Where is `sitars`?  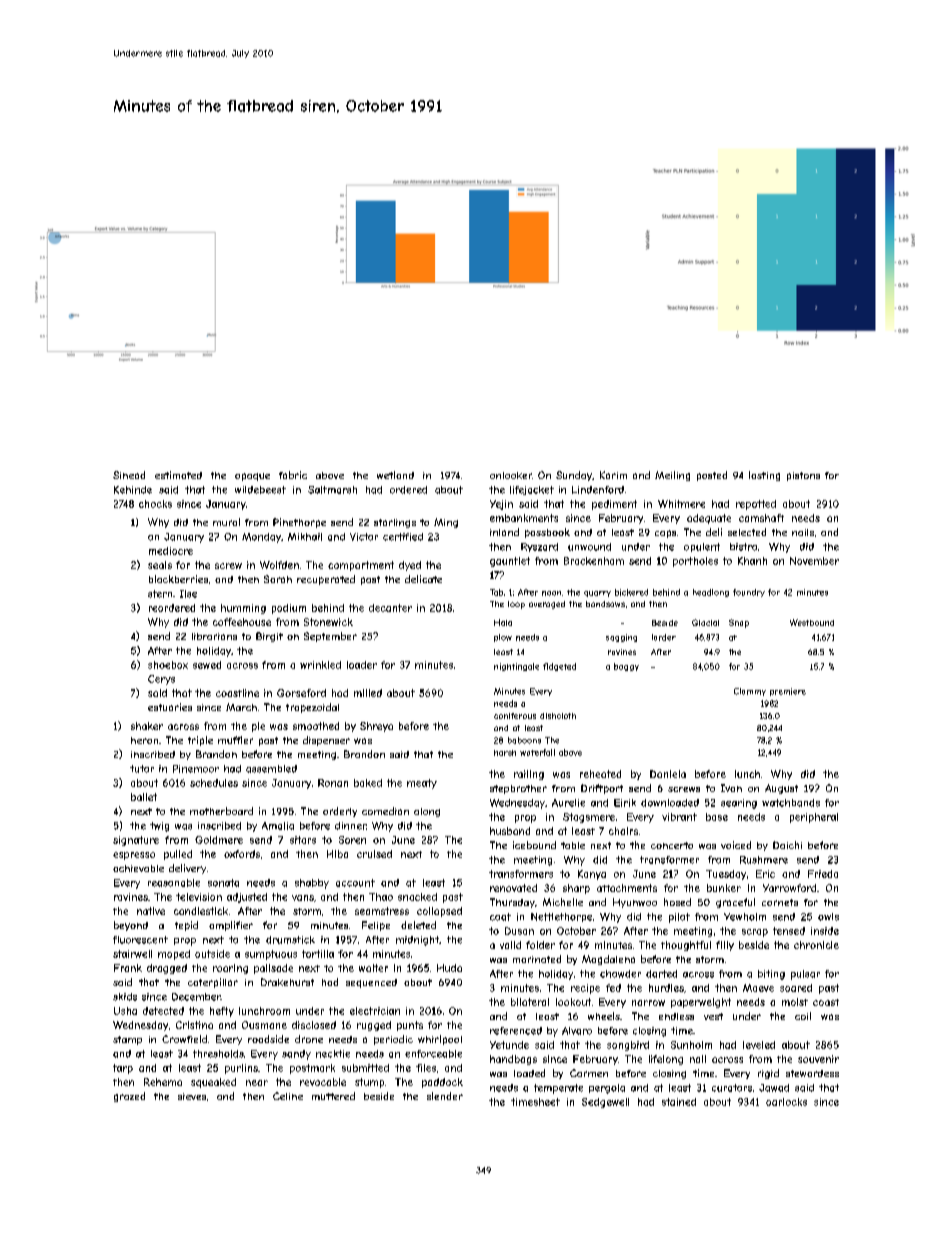 sitars is located at coordinates (303, 840).
